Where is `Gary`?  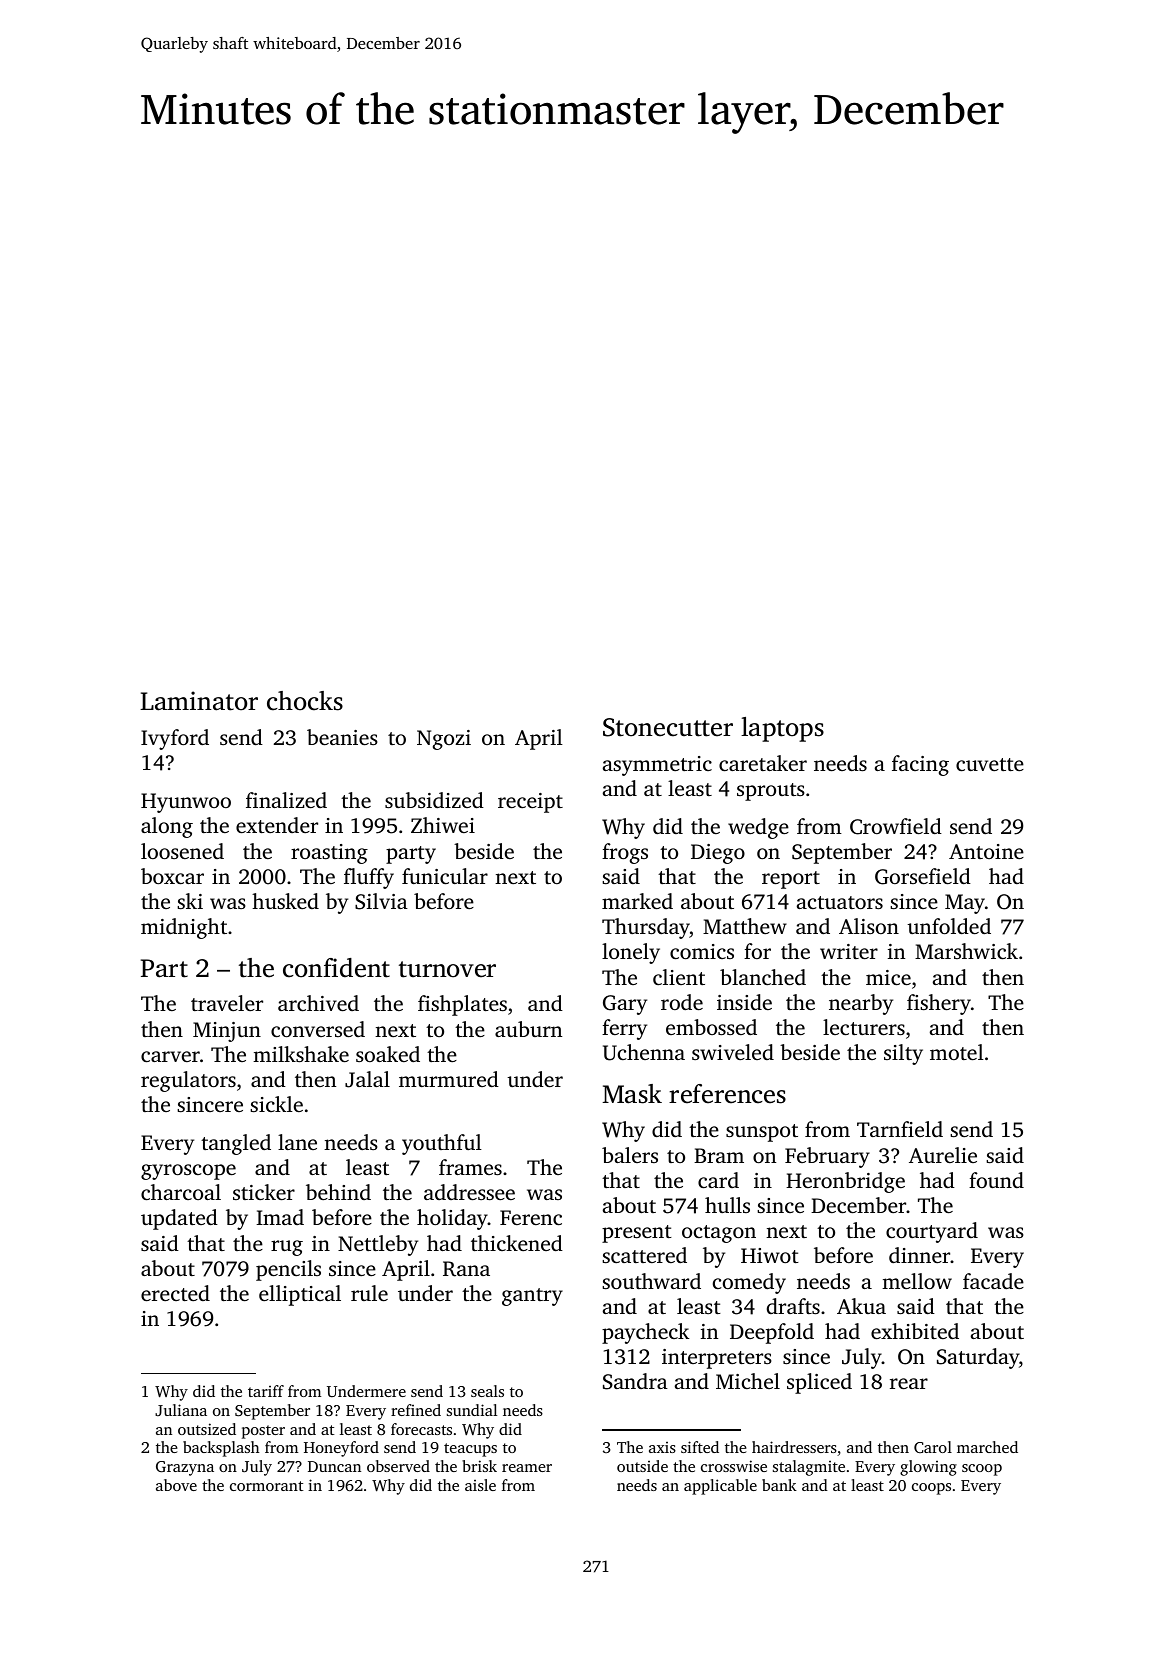 Gary is located at coordinates (625, 1005).
